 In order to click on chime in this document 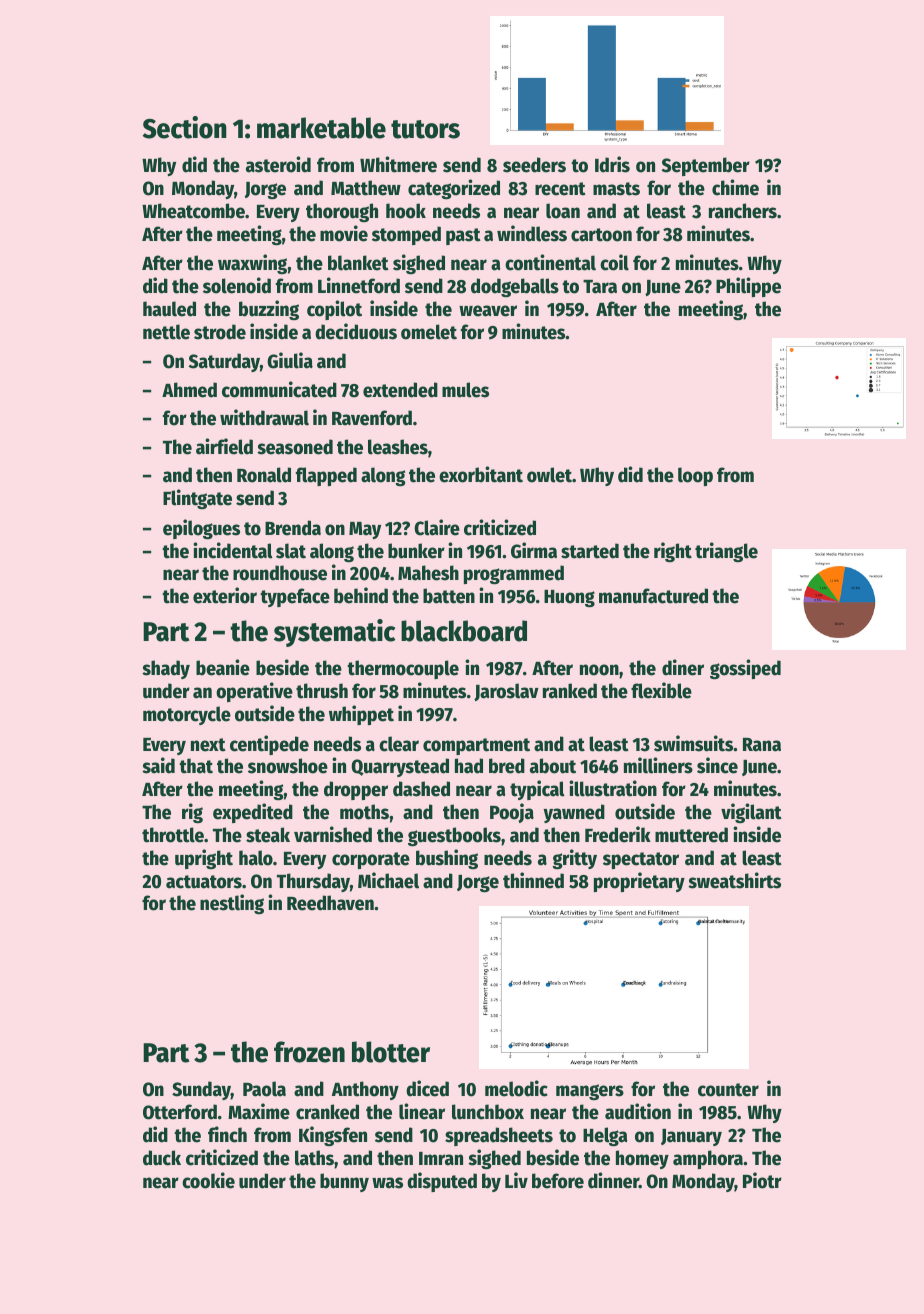, I will do `click(735, 187)`.
